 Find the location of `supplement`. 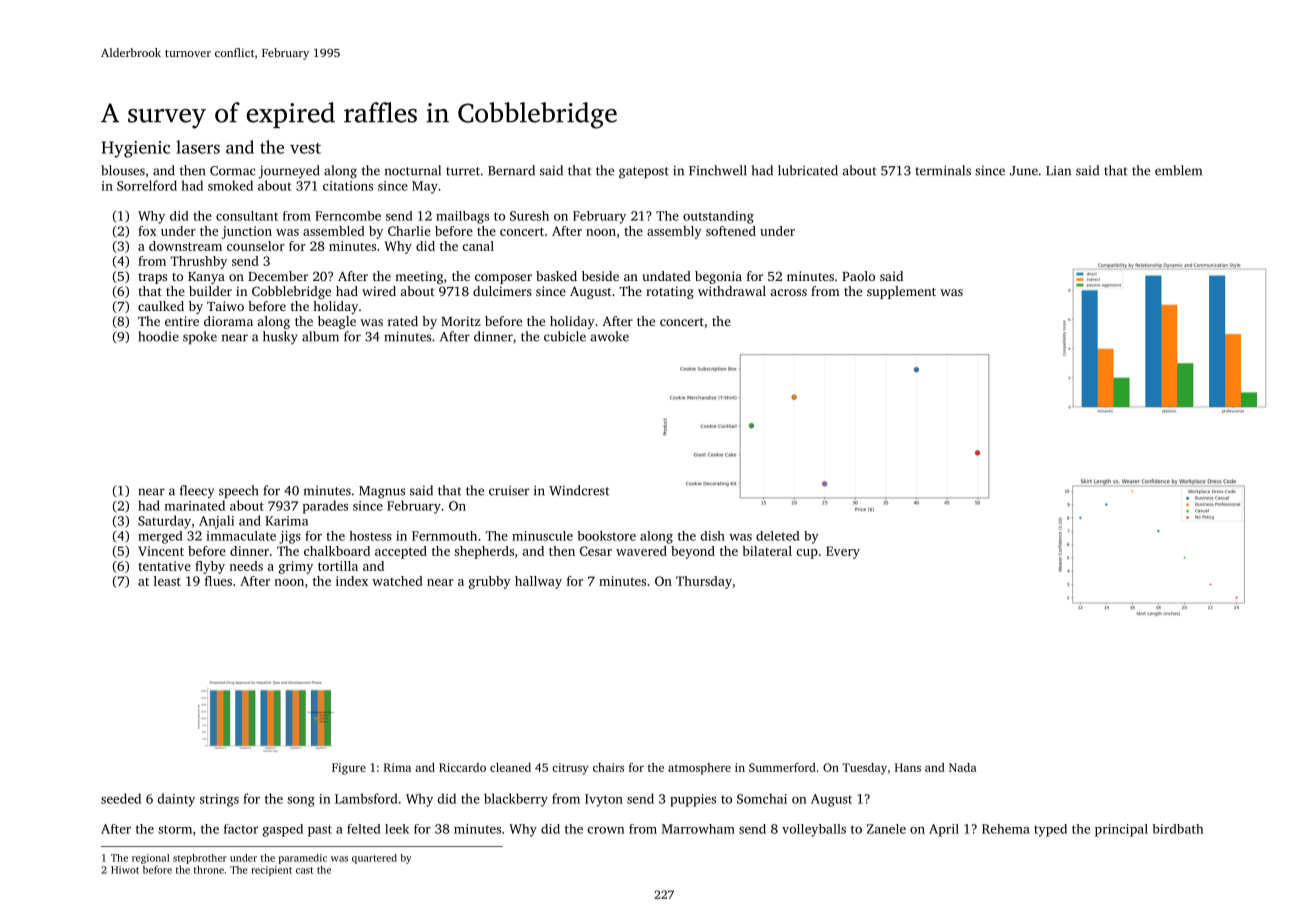

supplement is located at coordinates (901, 292).
